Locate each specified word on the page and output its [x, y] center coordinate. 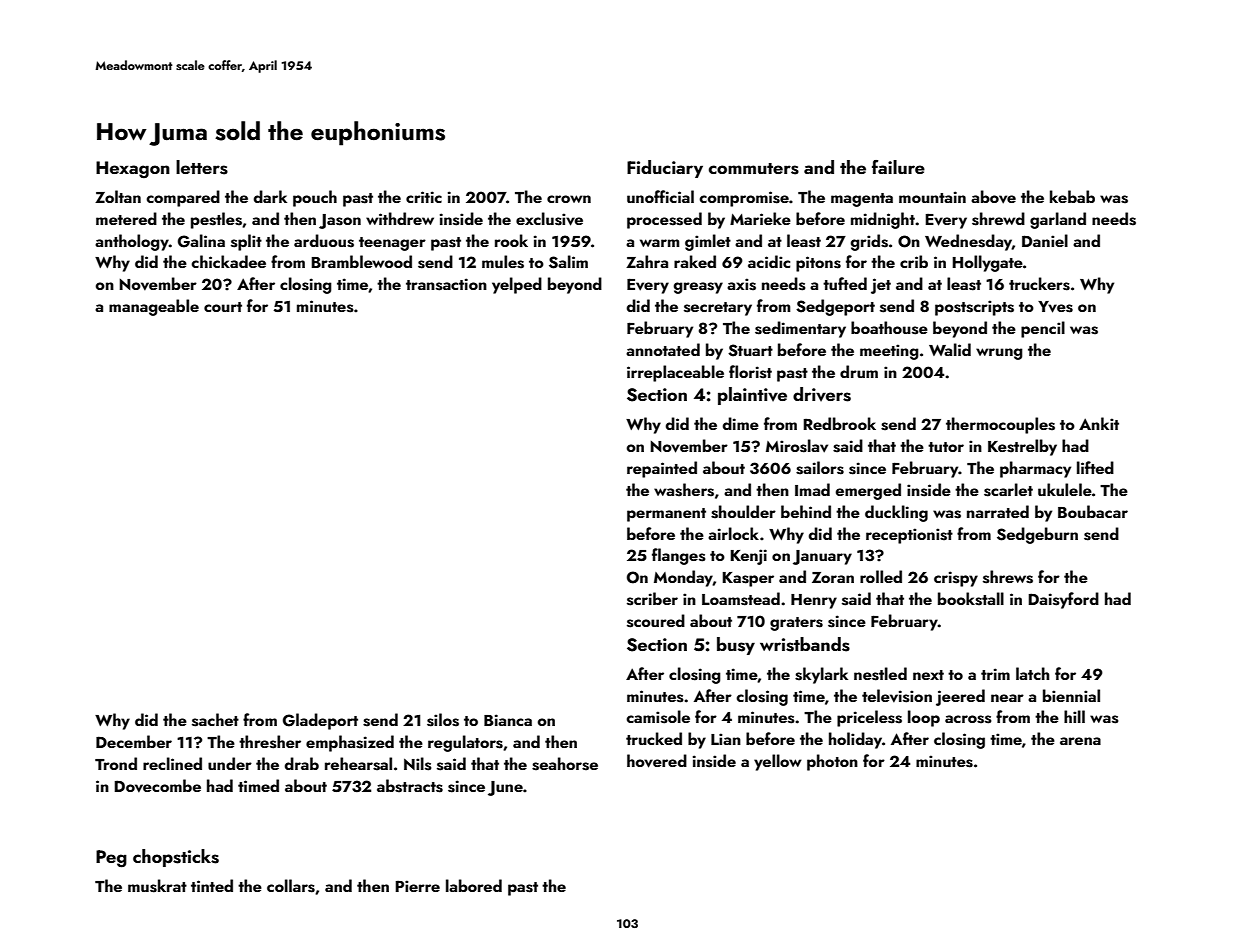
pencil [1043, 329]
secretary [718, 309]
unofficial [660, 196]
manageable [154, 307]
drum [859, 371]
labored [474, 885]
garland [1058, 220]
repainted [662, 469]
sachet [215, 720]
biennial [1071, 695]
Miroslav [797, 446]
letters [202, 167]
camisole [658, 717]
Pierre [418, 886]
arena [1080, 741]
